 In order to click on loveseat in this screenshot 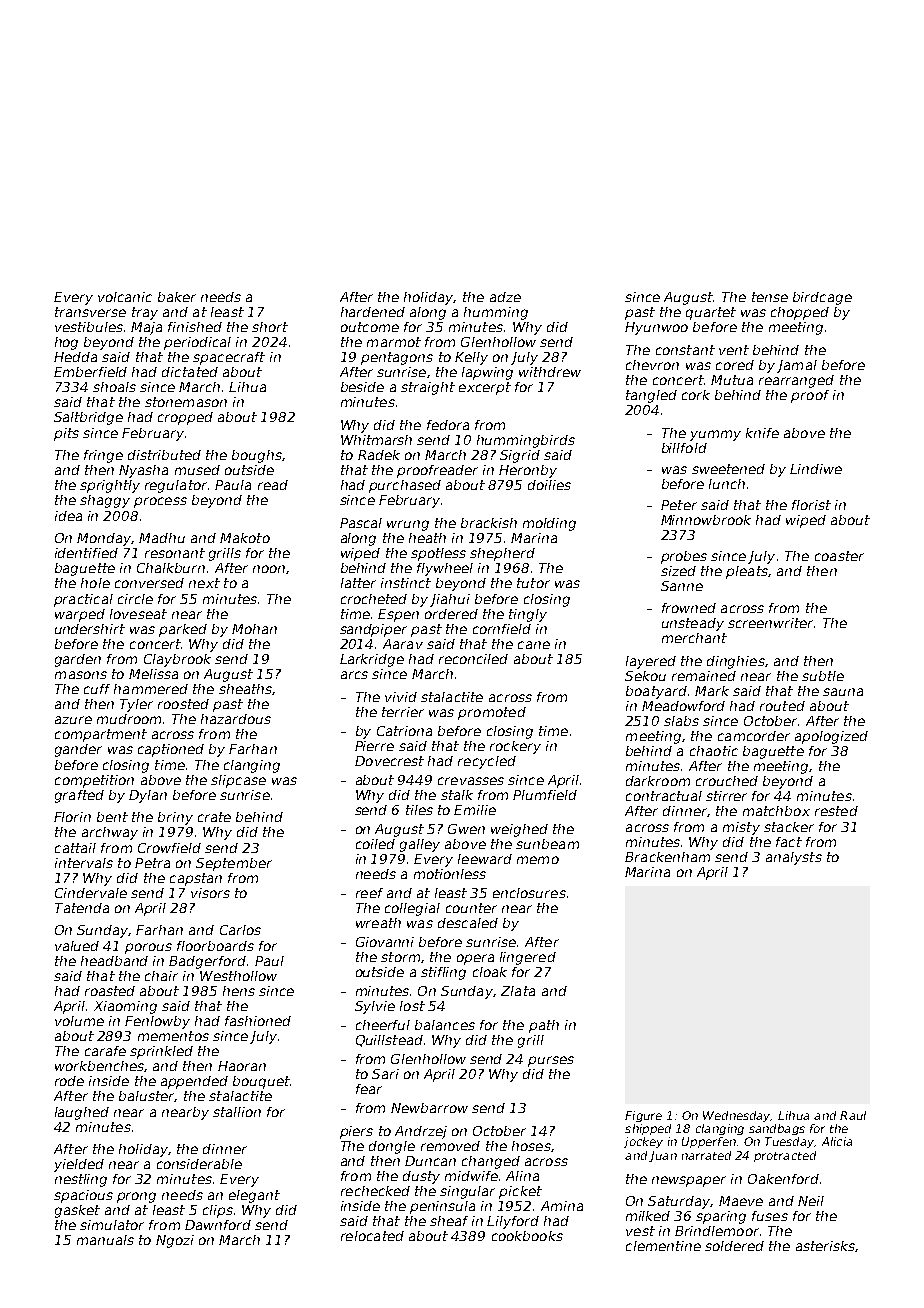, I will do `click(138, 614)`.
